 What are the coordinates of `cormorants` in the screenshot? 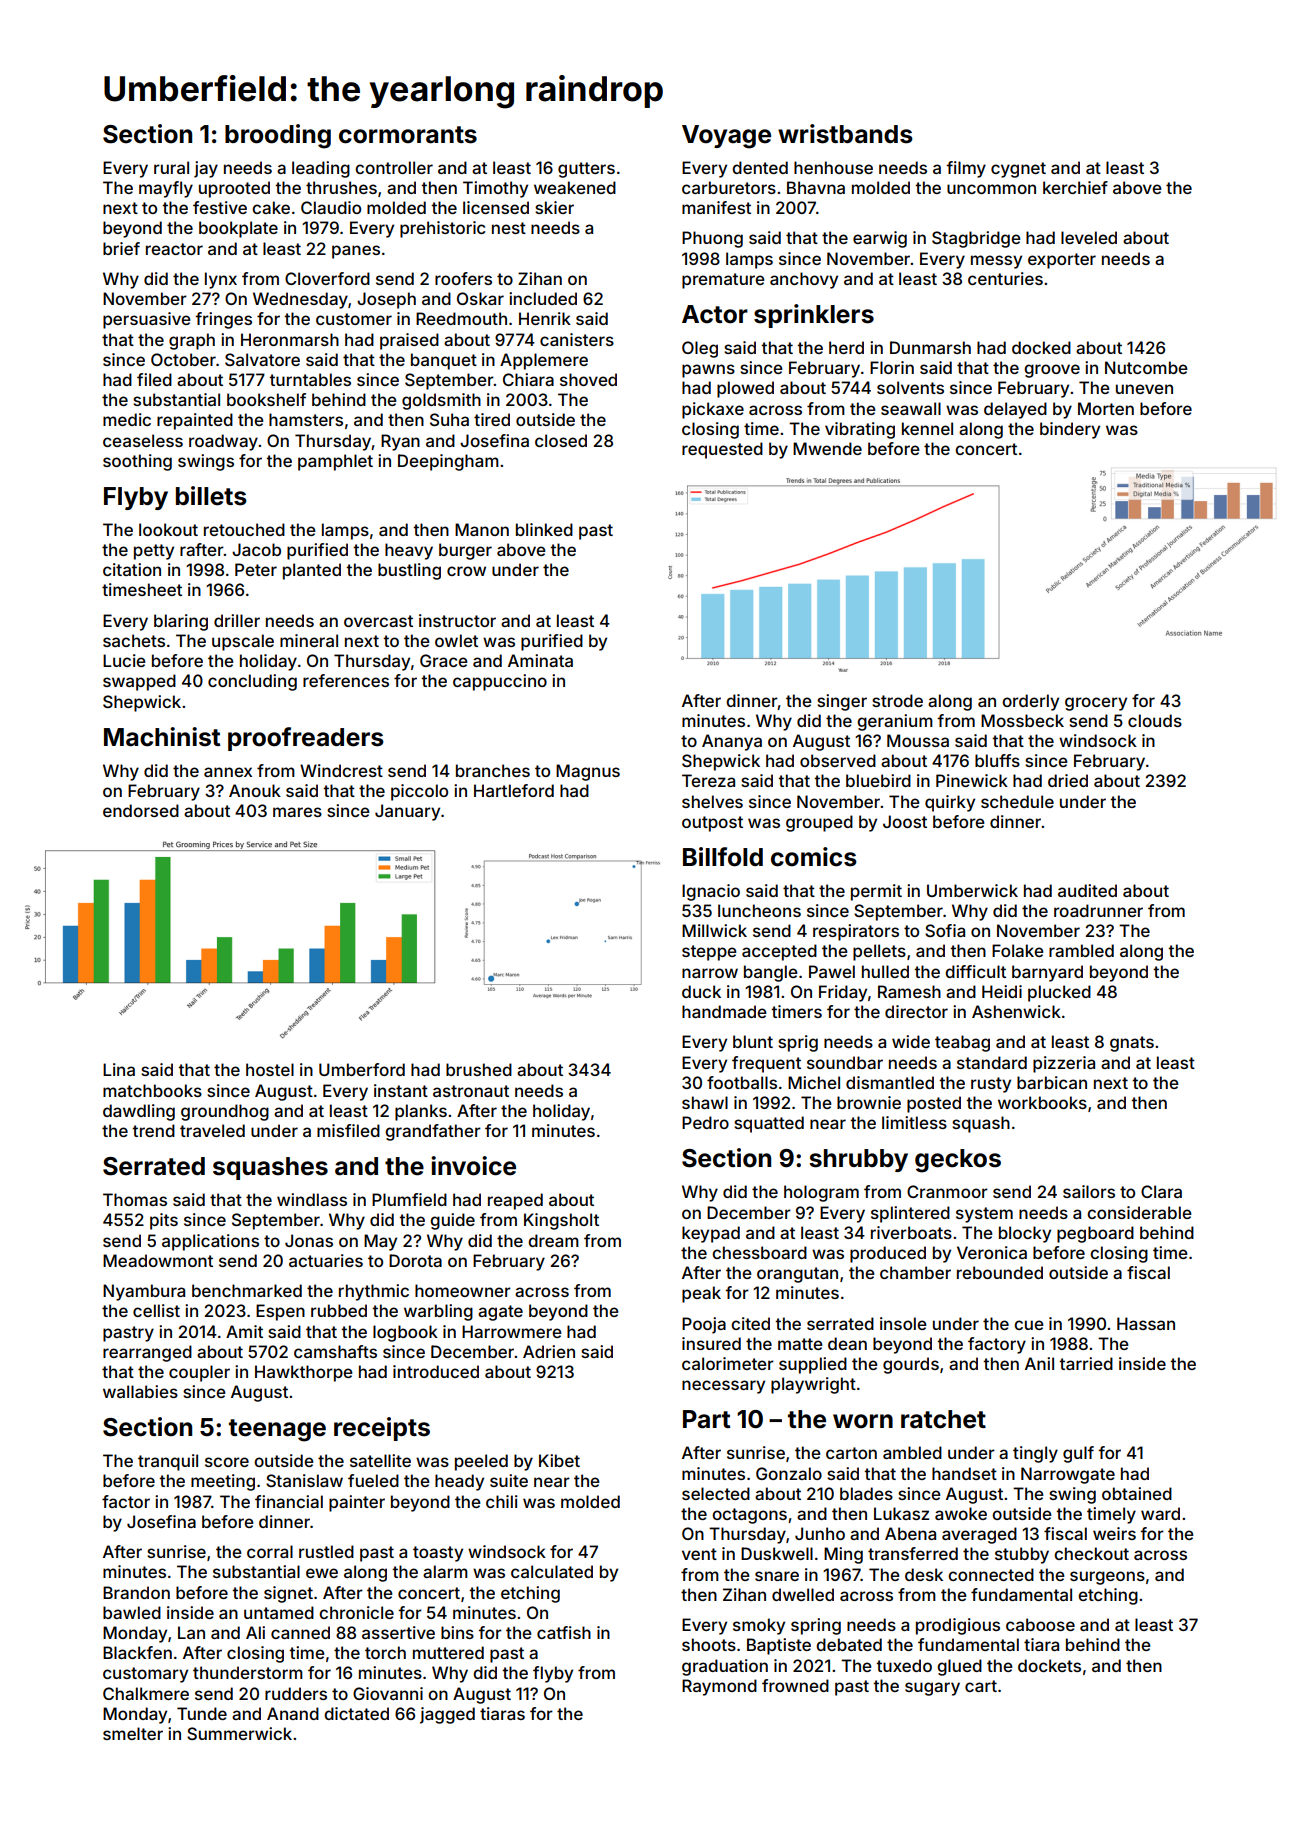 It's located at (408, 135).
